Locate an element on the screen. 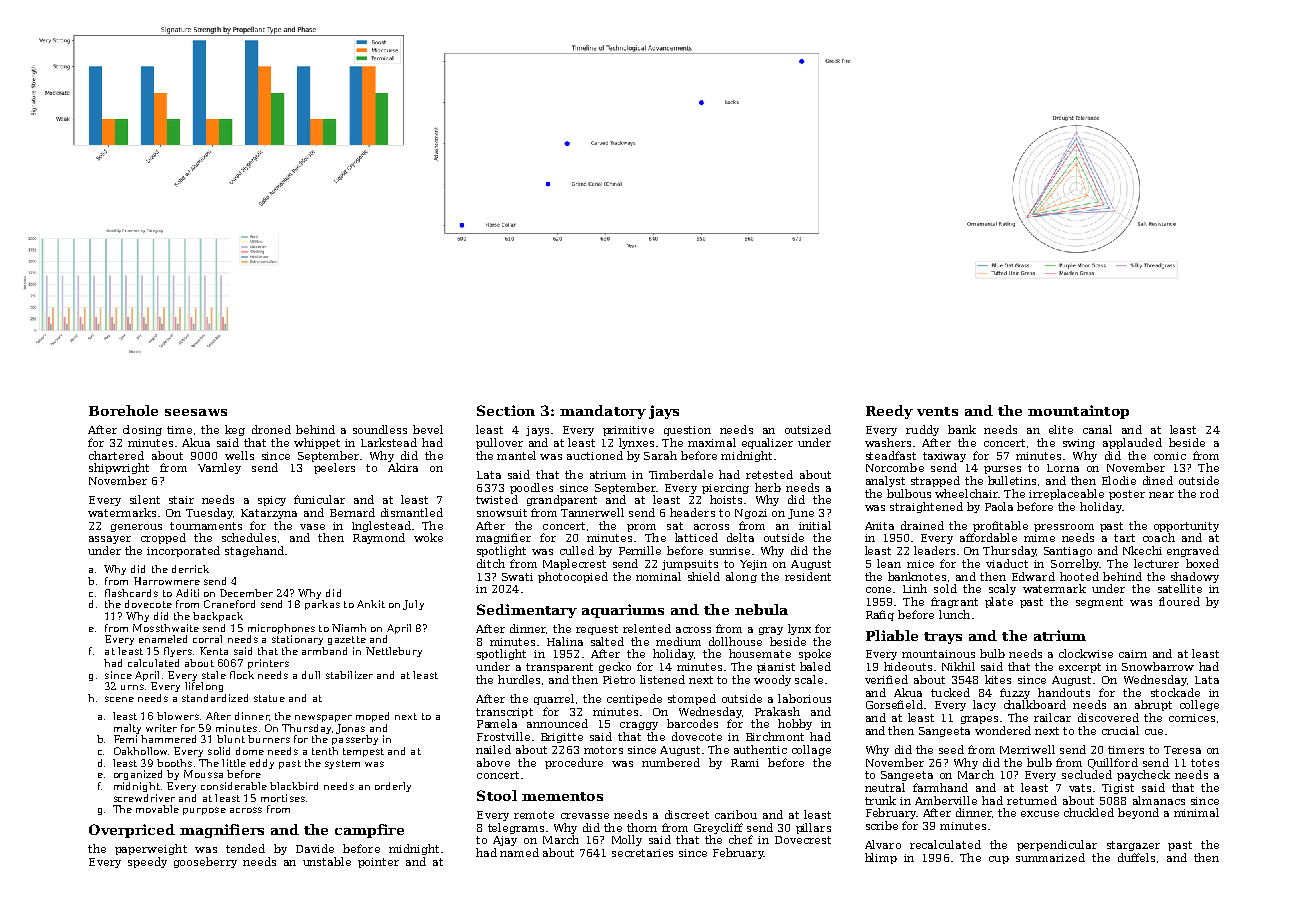 The image size is (1308, 924). soundless is located at coordinates (380, 429).
